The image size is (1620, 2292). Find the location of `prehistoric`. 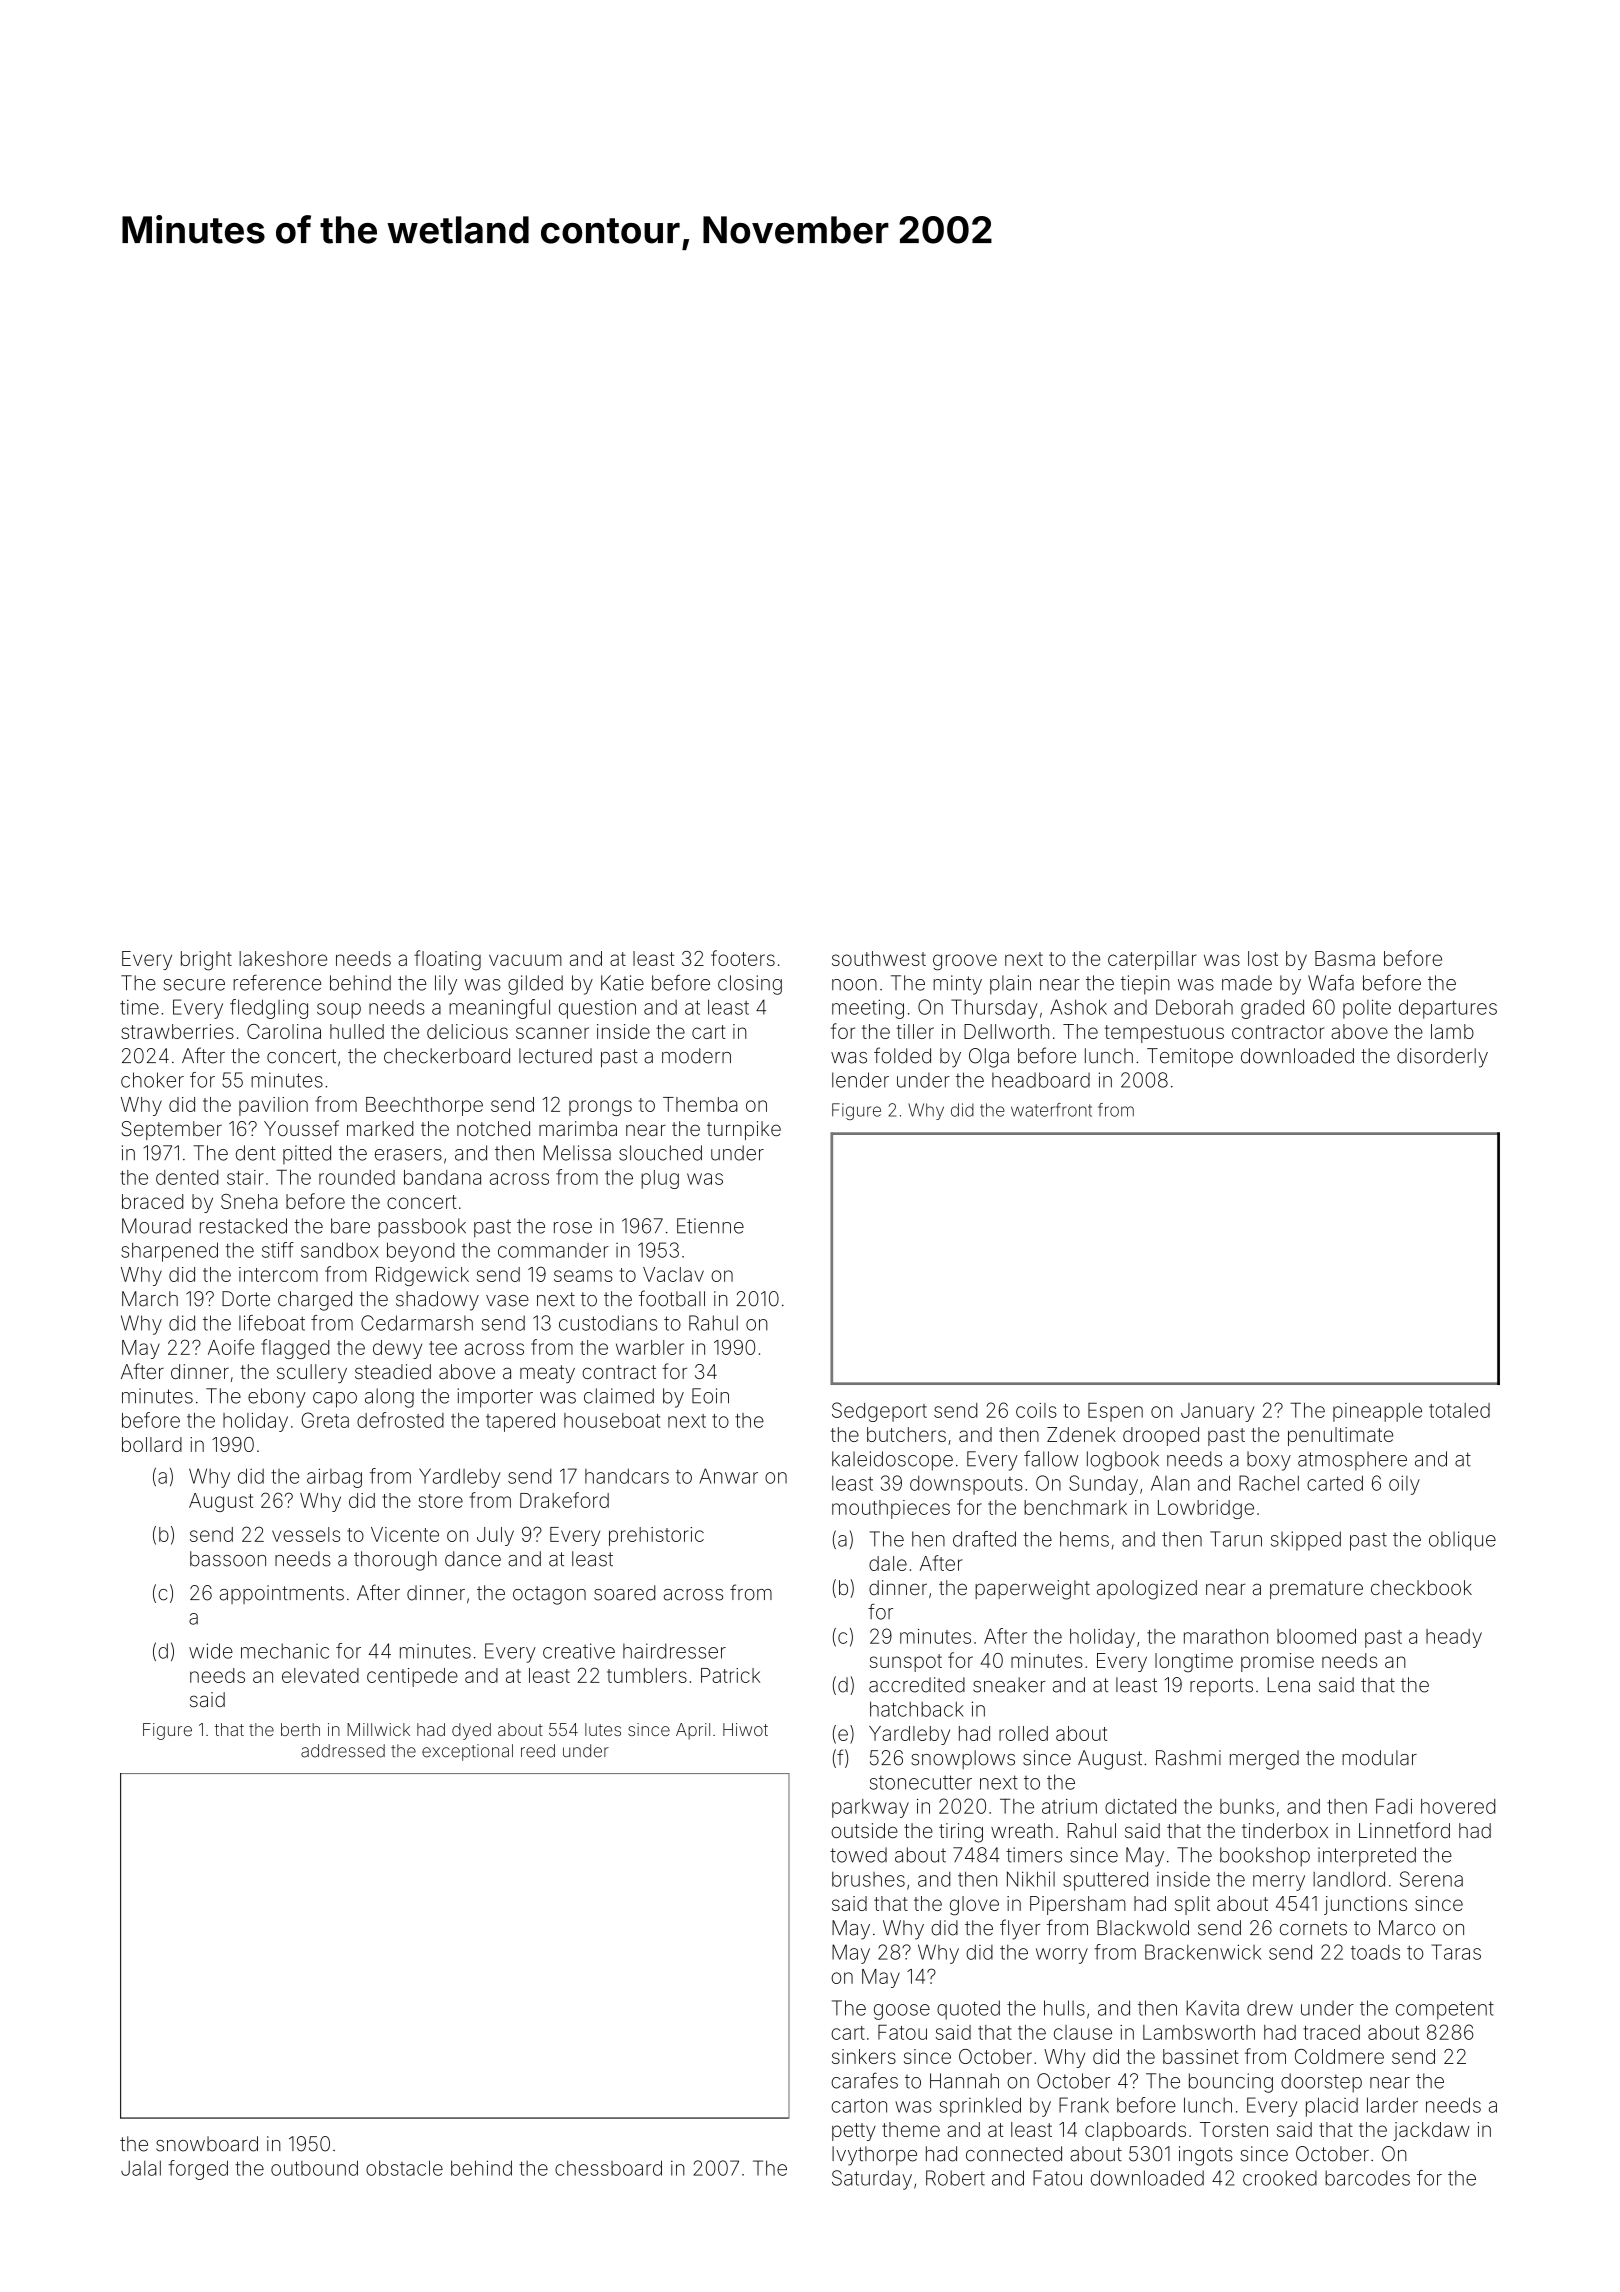

prehistoric is located at coordinates (656, 1536).
